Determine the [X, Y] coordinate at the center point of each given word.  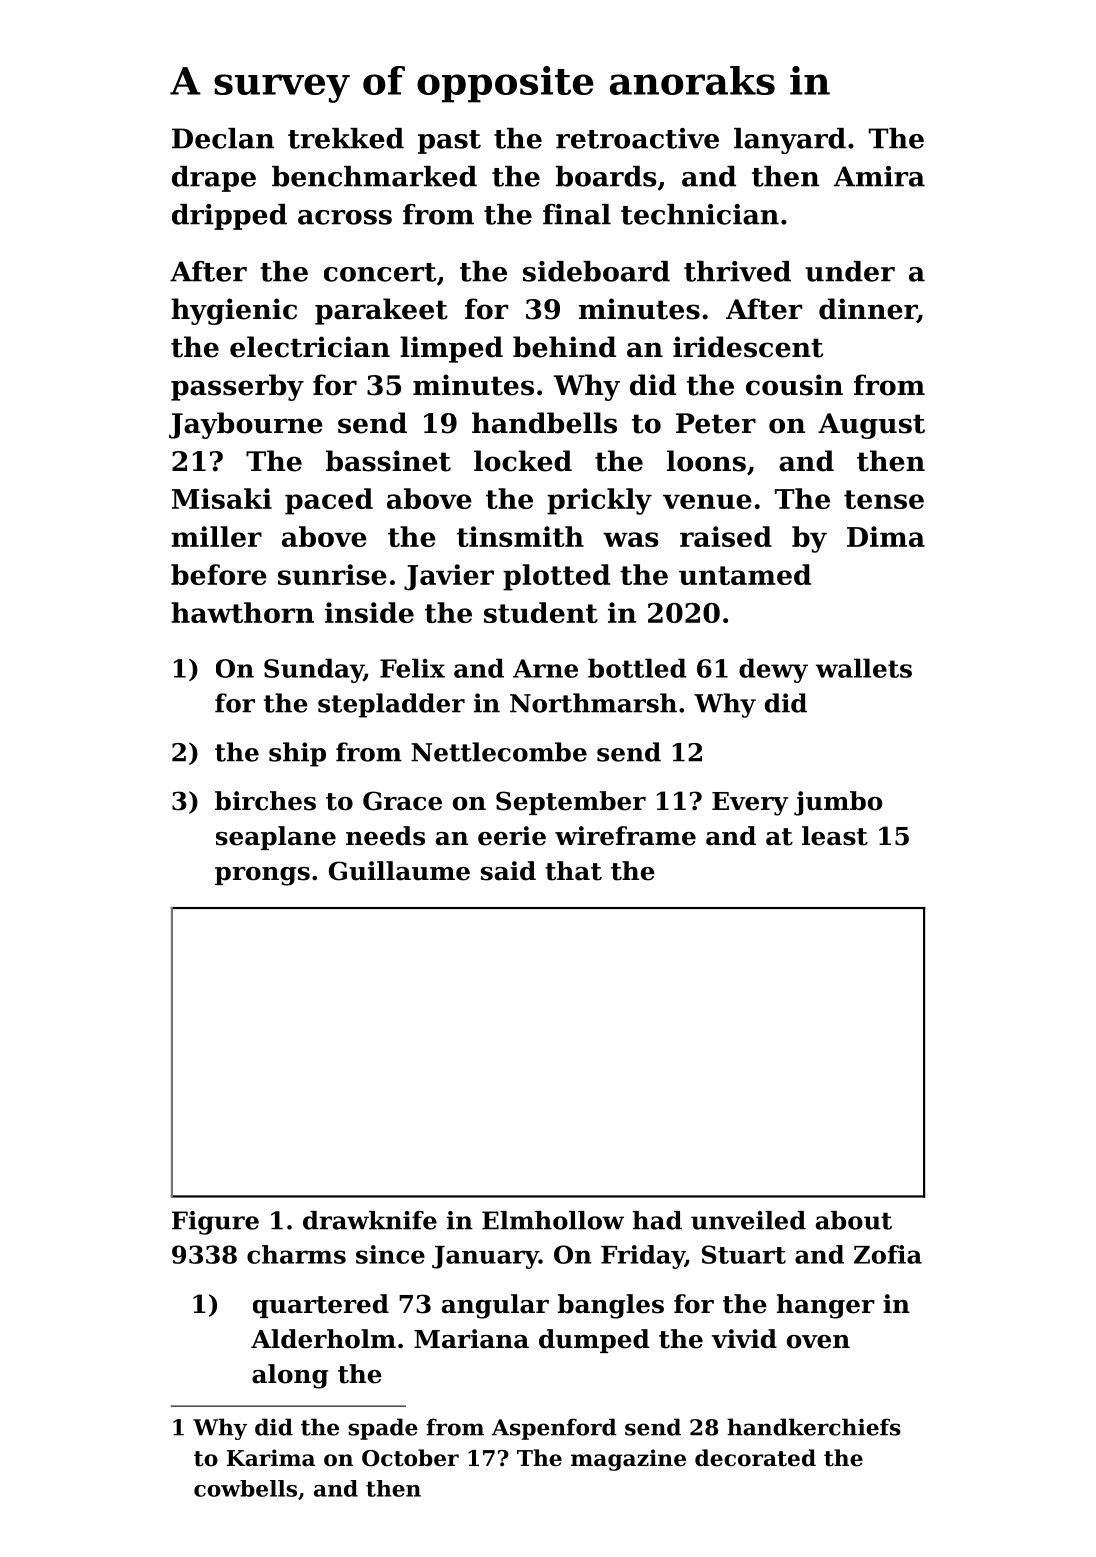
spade [383, 1429]
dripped [229, 217]
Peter [716, 423]
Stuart [744, 1254]
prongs [262, 876]
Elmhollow [553, 1220]
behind [564, 347]
